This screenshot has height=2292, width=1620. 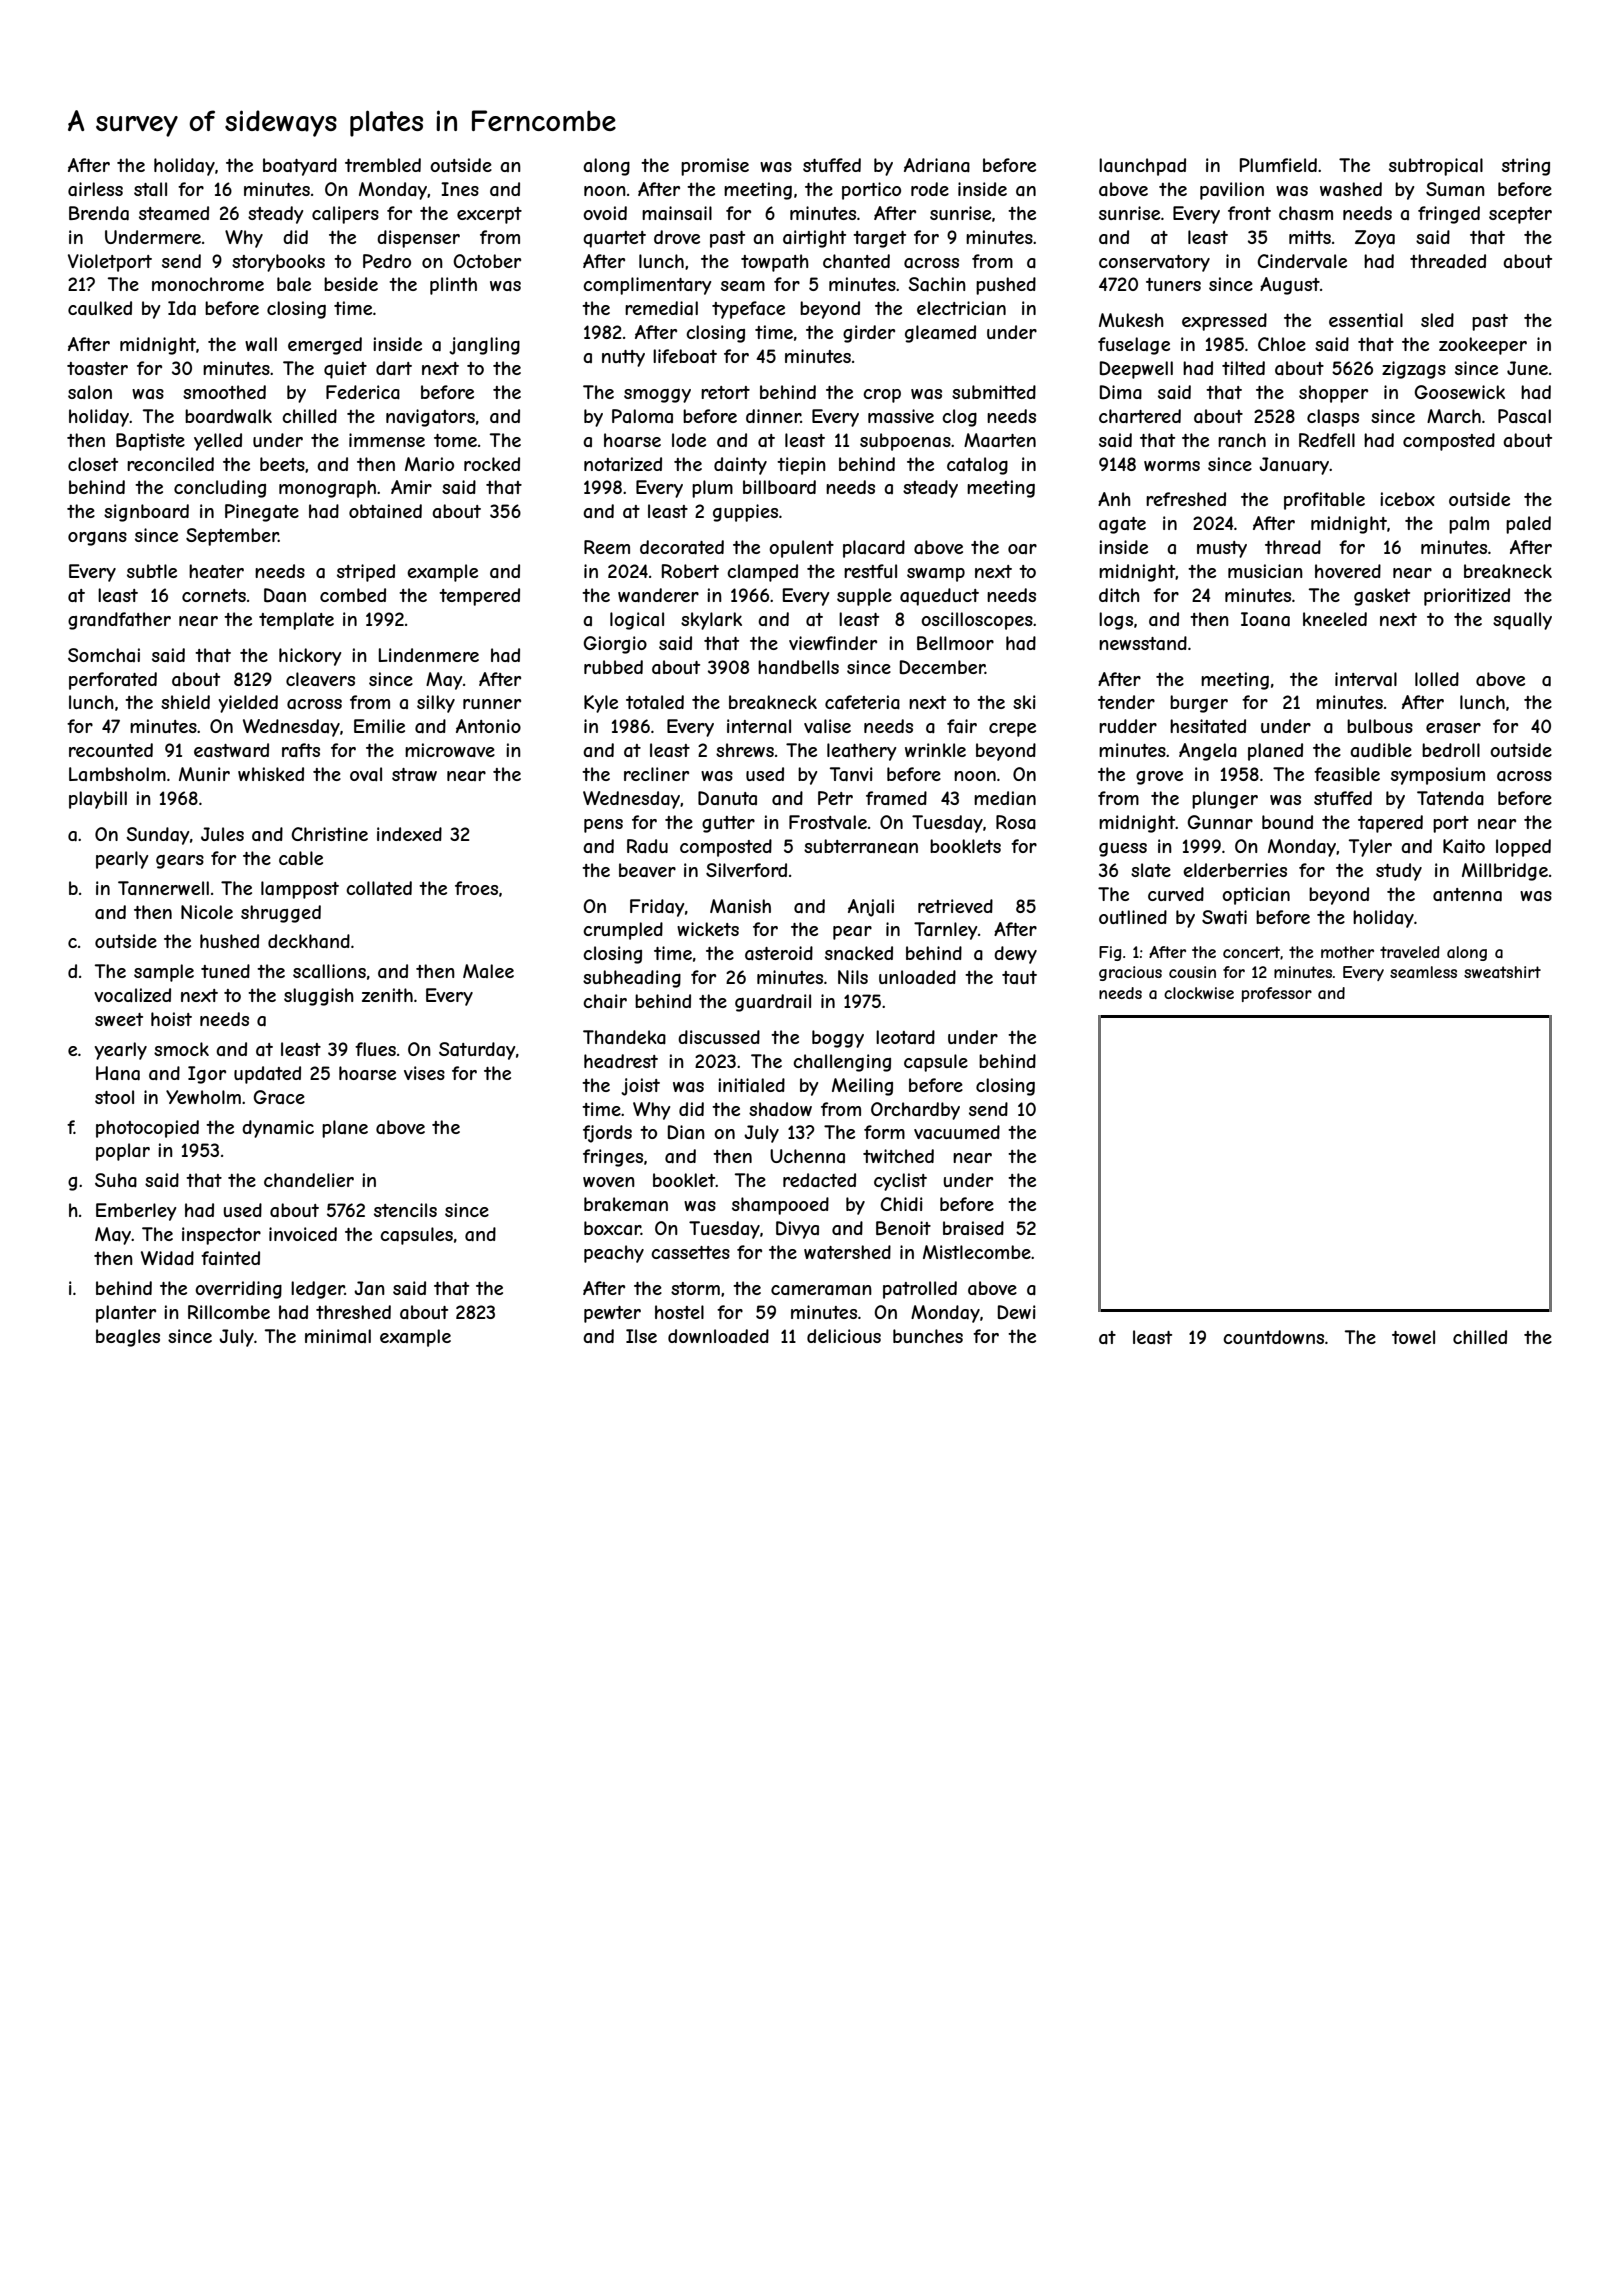 What do you see at coordinates (1469, 525) in the screenshot?
I see `palm` at bounding box center [1469, 525].
